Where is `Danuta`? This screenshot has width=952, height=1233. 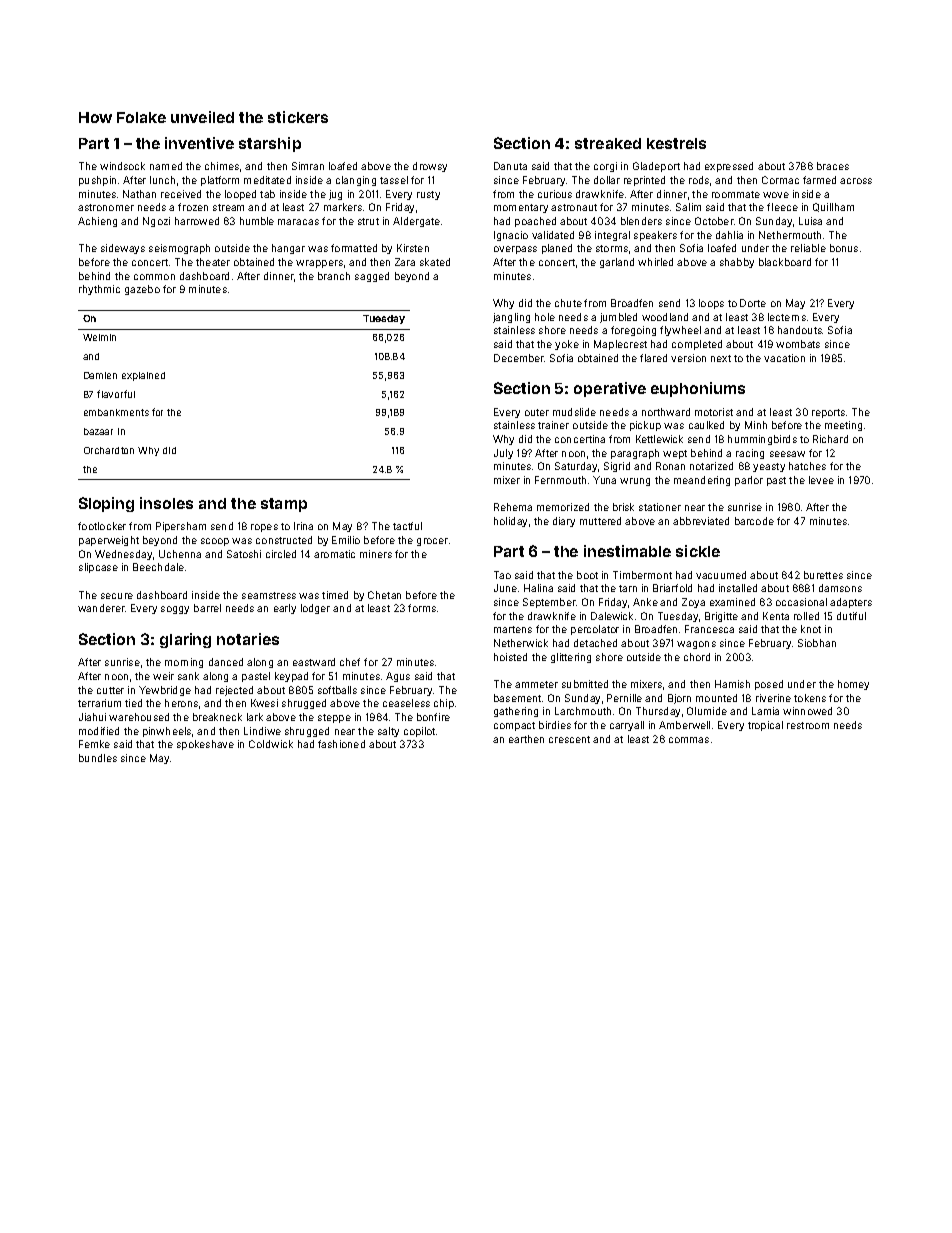 Danuta is located at coordinates (510, 166).
